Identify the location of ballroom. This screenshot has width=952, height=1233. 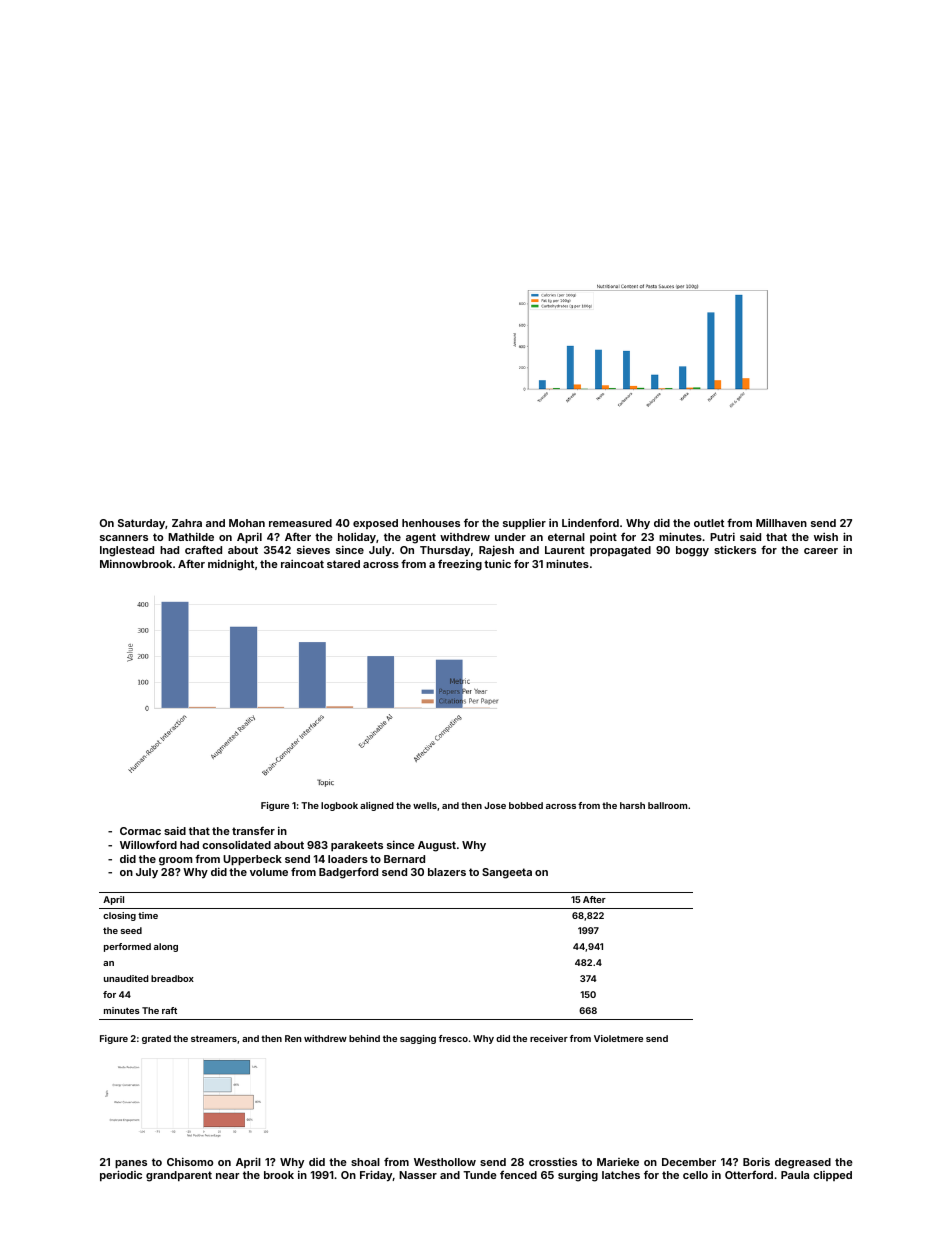
(667, 805).
